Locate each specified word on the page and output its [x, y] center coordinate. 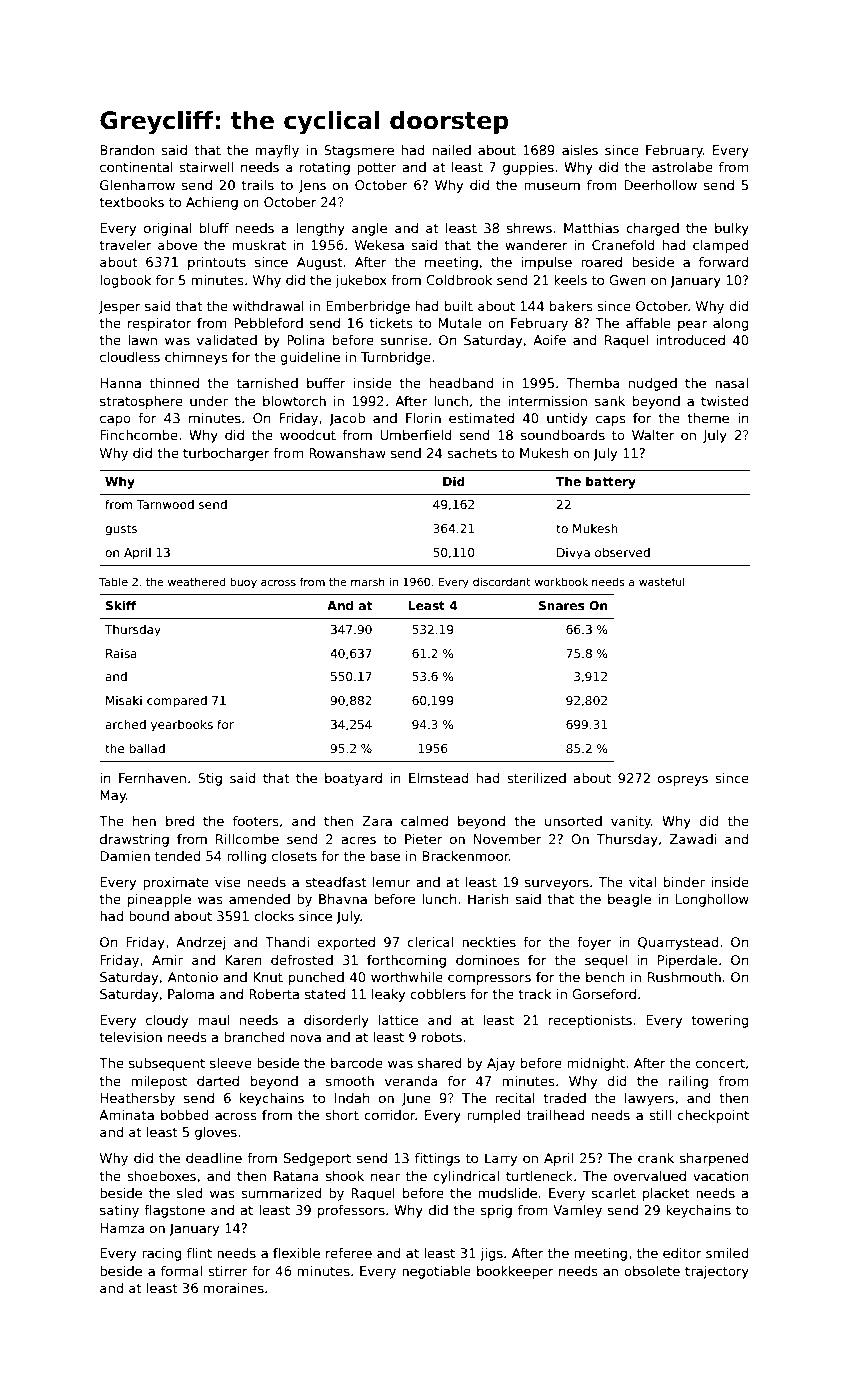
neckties [489, 942]
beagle [629, 900]
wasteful [662, 581]
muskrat [259, 245]
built [459, 306]
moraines [234, 1288]
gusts [121, 530]
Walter [653, 435]
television [130, 1037]
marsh [368, 581]
